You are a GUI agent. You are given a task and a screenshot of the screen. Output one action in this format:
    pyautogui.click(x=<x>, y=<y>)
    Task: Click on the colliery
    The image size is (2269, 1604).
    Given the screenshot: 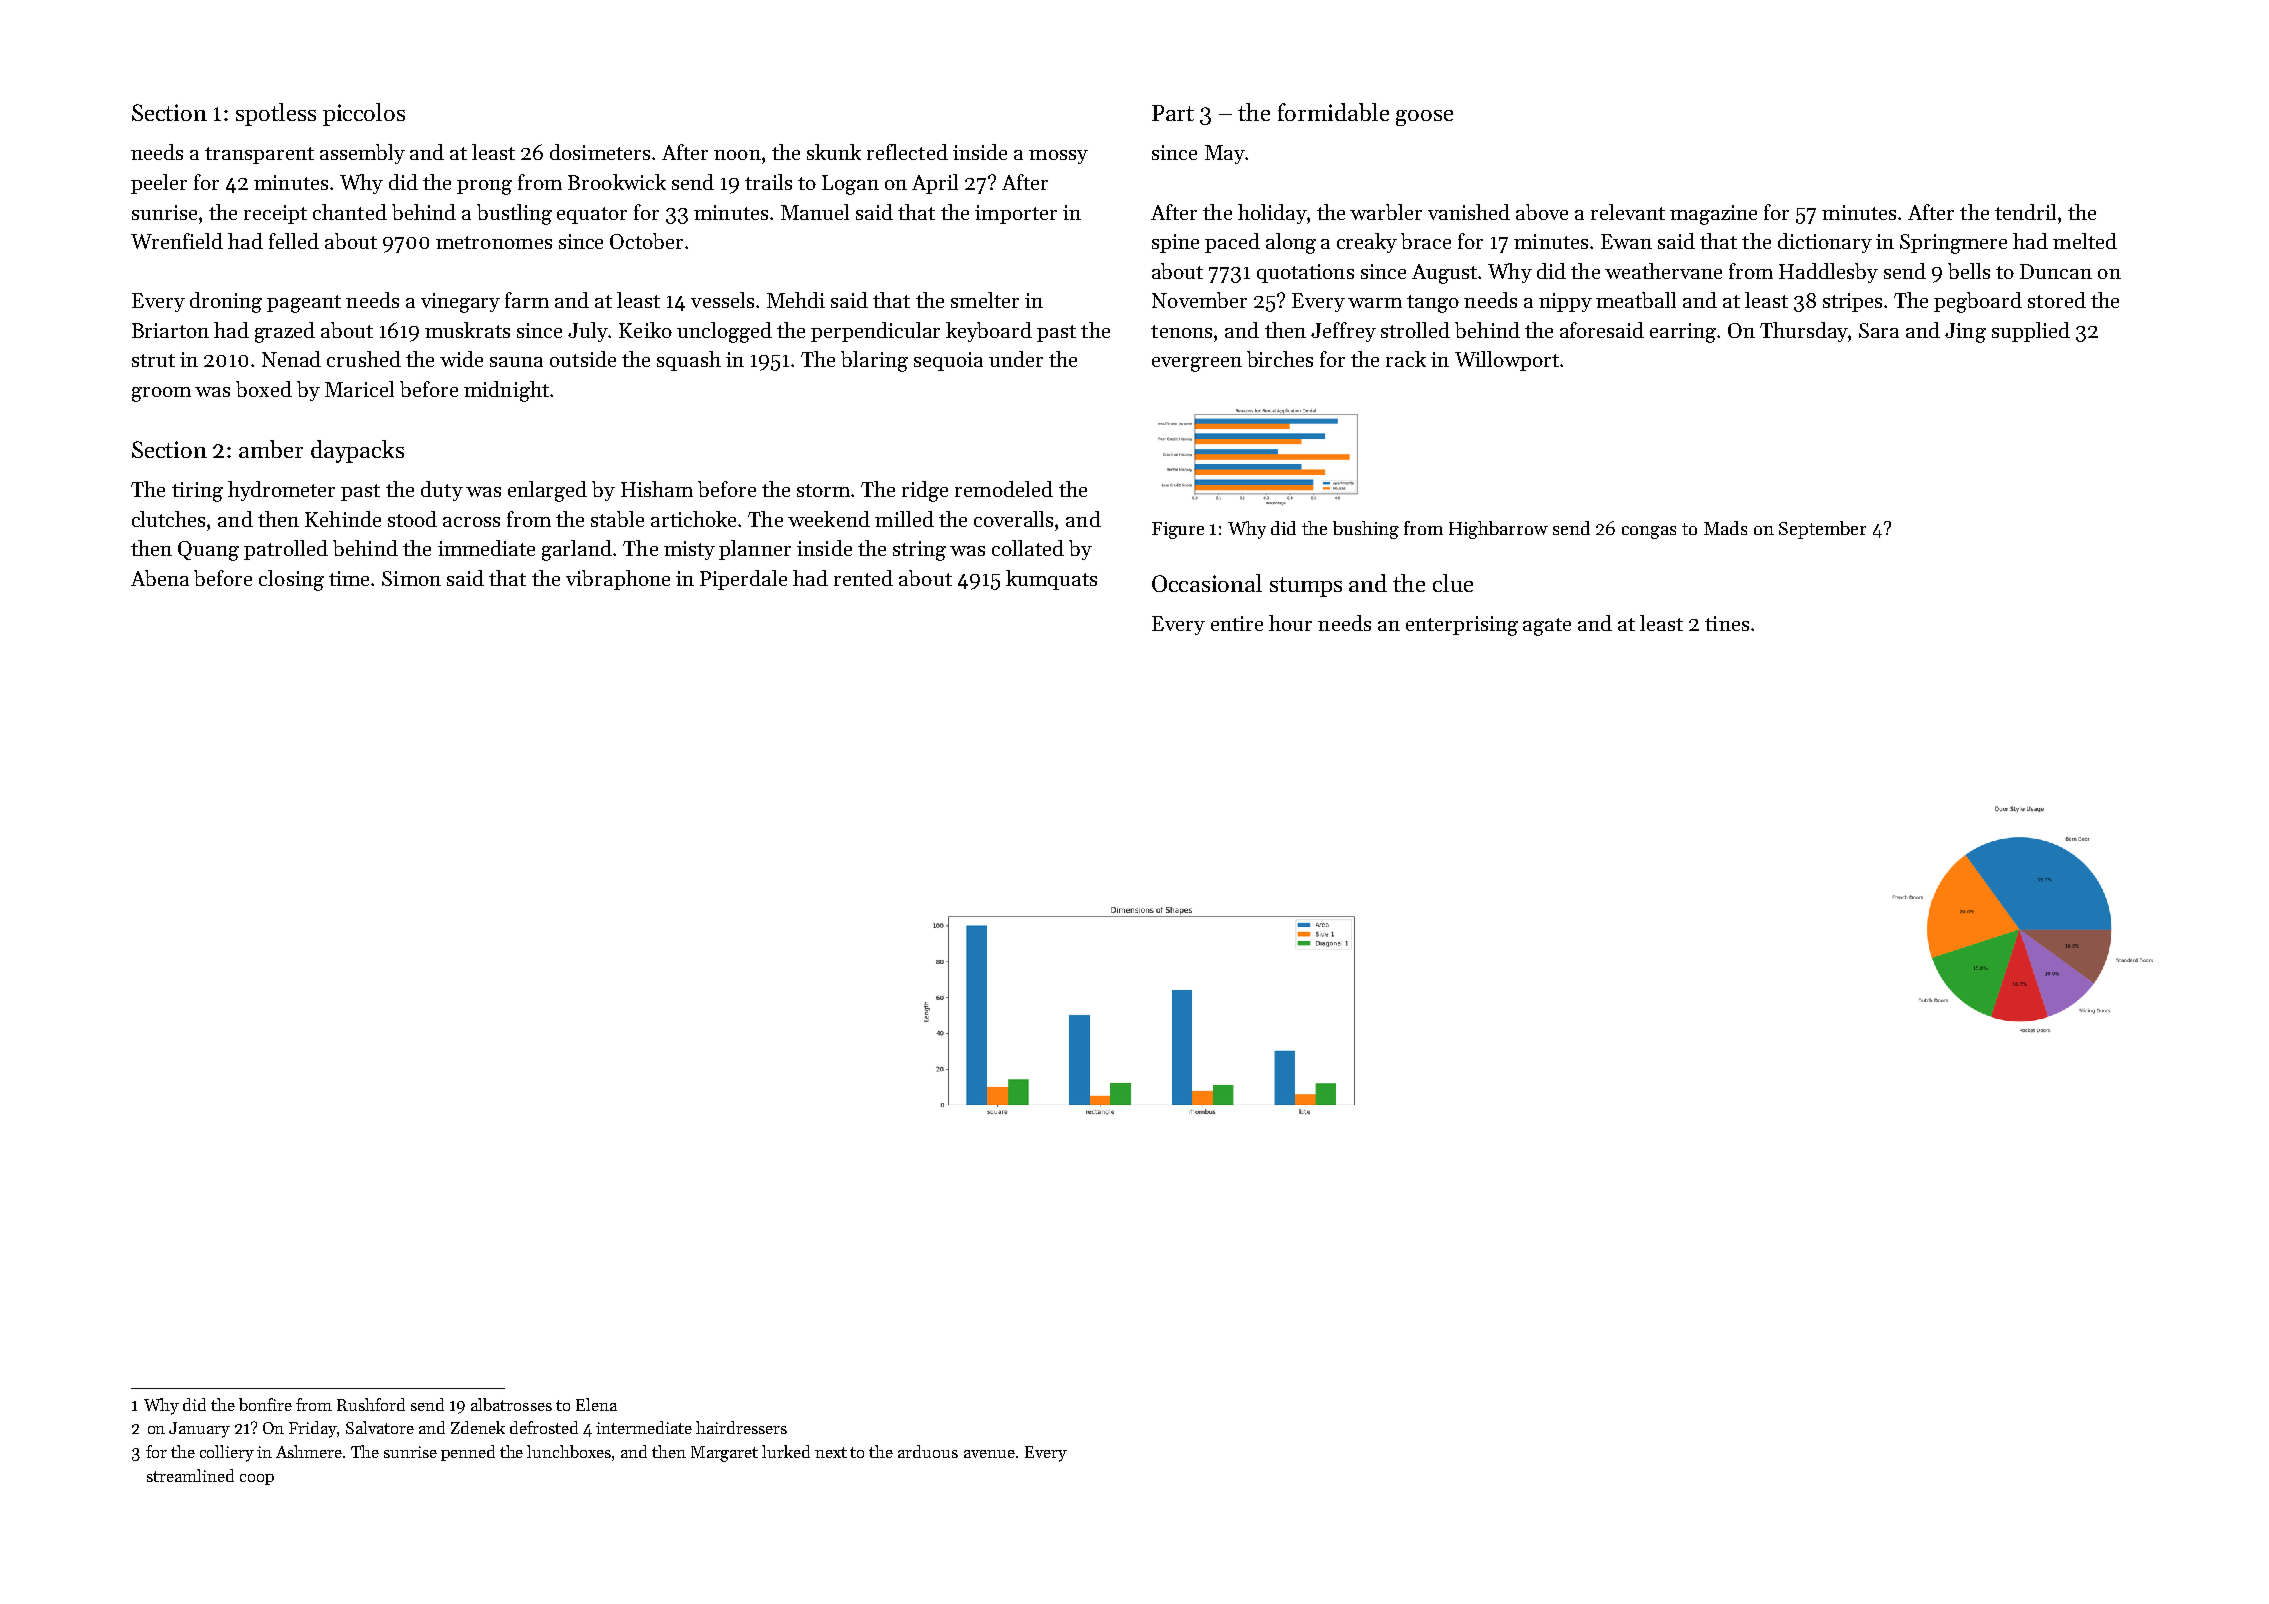 What is the action you would take?
    pyautogui.click(x=227, y=1453)
